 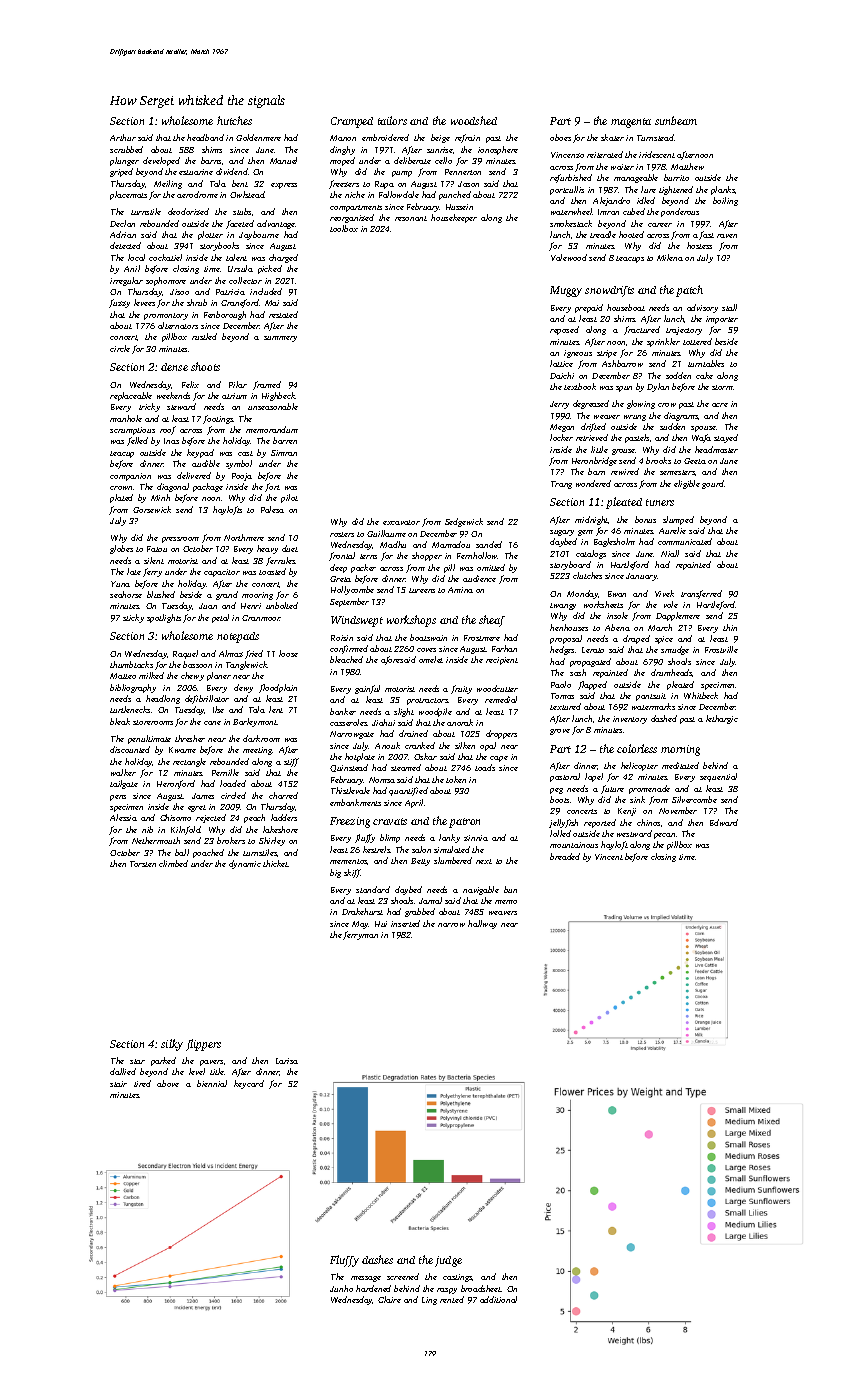 What do you see at coordinates (729, 307) in the screenshot?
I see `stall` at bounding box center [729, 307].
